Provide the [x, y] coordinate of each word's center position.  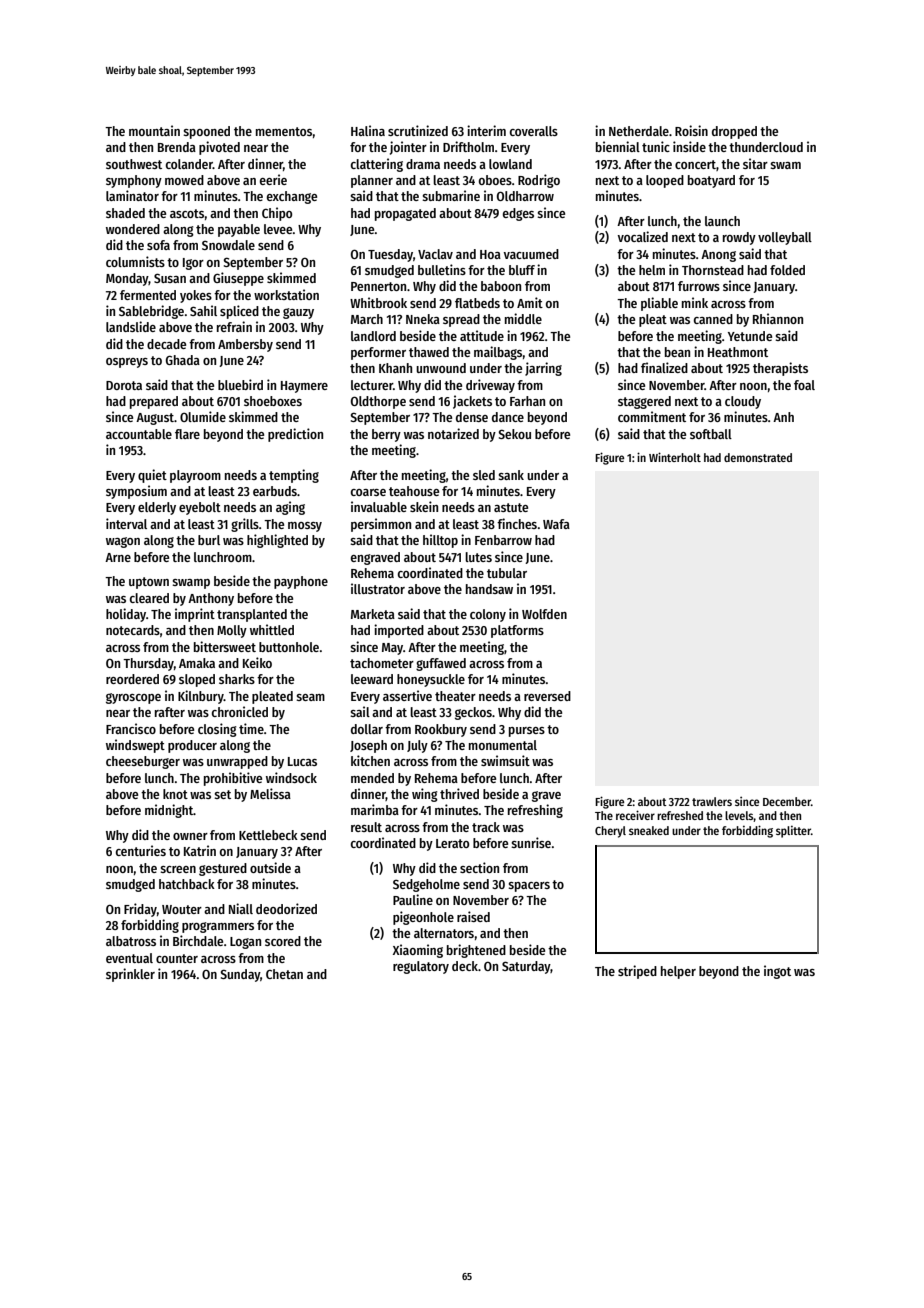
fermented [148, 295]
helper [678, 972]
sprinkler [130, 975]
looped [665, 181]
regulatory [421, 967]
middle [523, 318]
